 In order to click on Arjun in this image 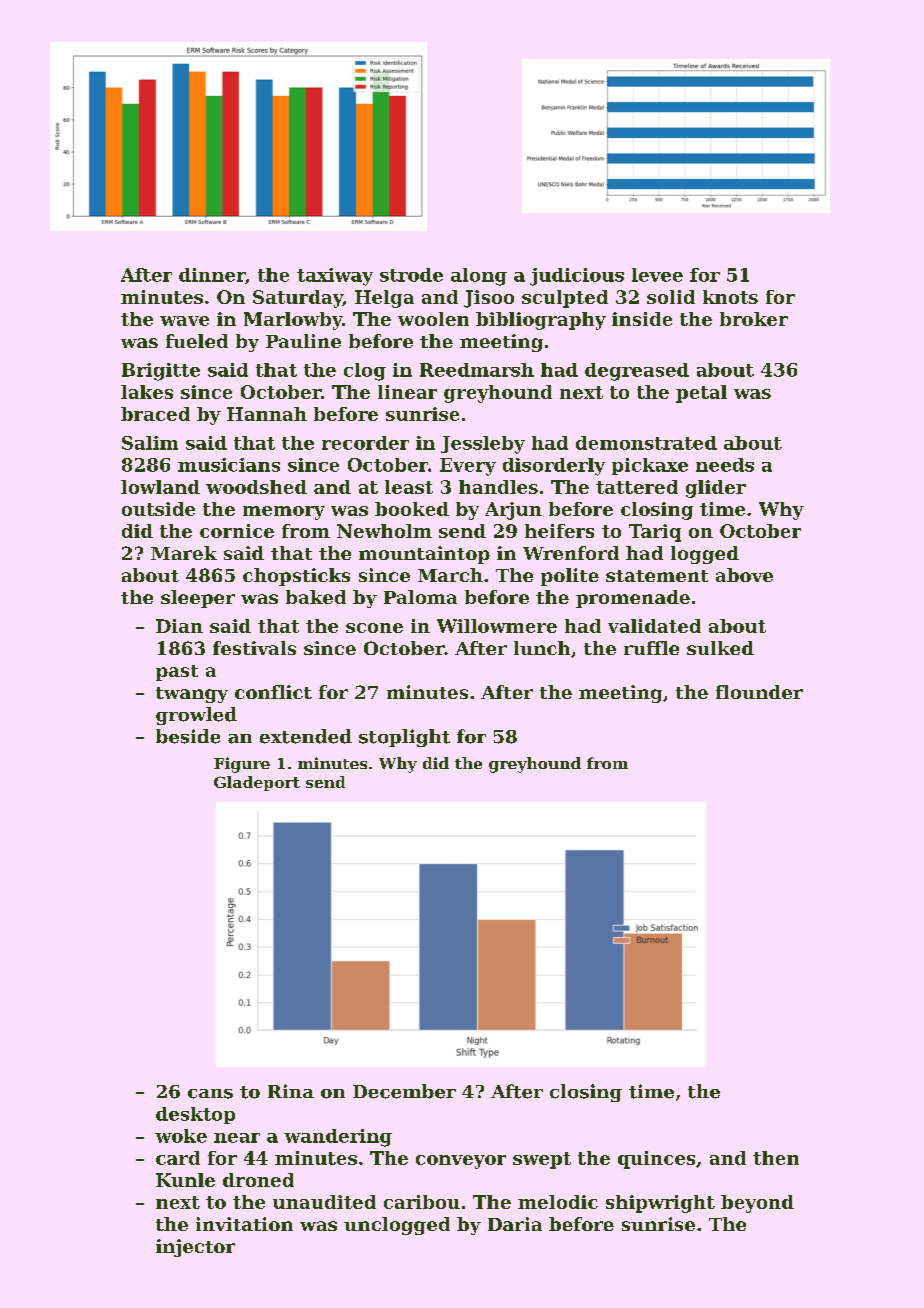, I will do `click(513, 511)`.
